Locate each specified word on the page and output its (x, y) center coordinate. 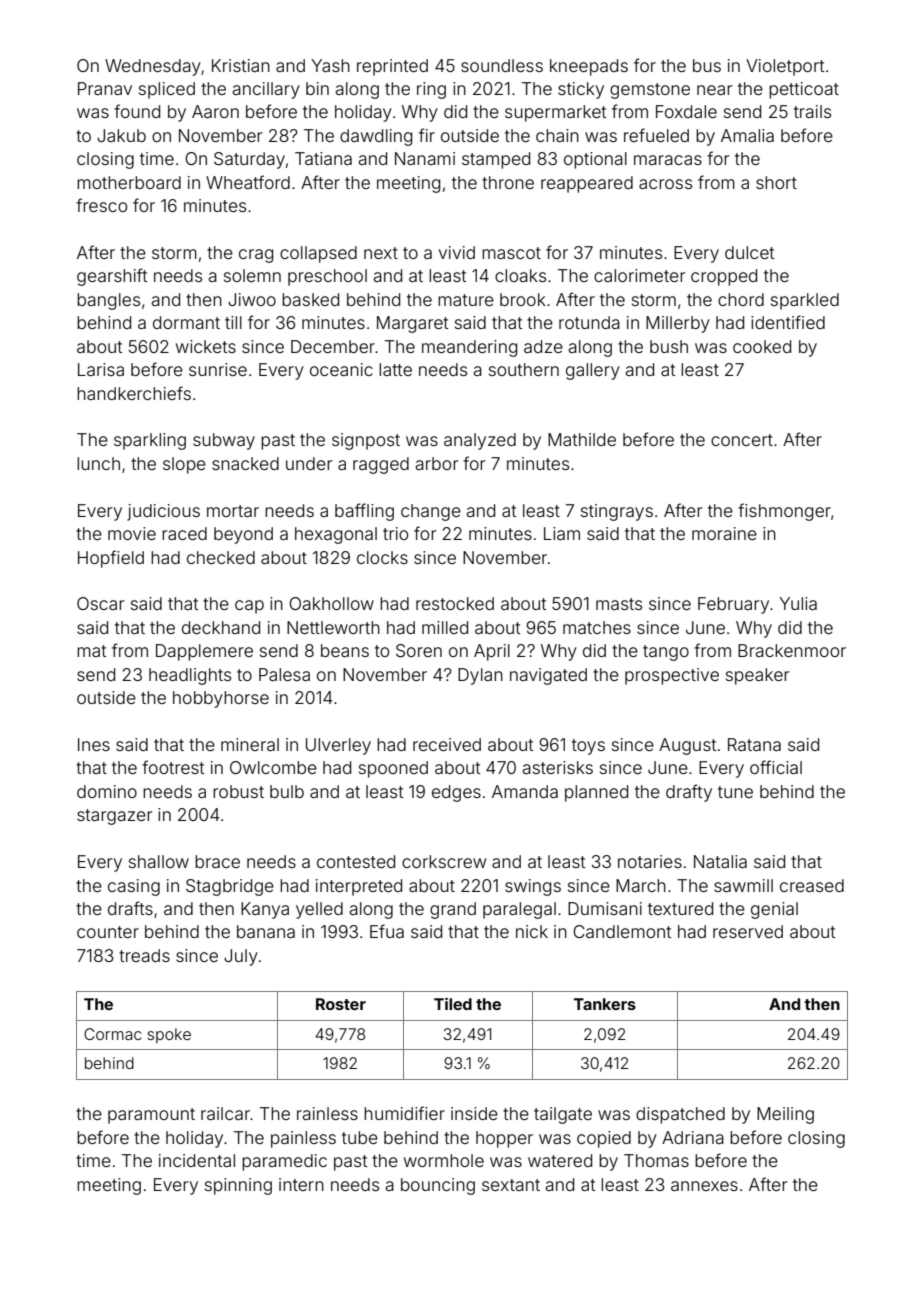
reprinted (392, 67)
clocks (382, 557)
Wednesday (153, 67)
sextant (511, 1185)
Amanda (525, 791)
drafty (689, 793)
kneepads (589, 67)
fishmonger (784, 512)
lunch (98, 463)
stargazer (114, 817)
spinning (238, 1186)
